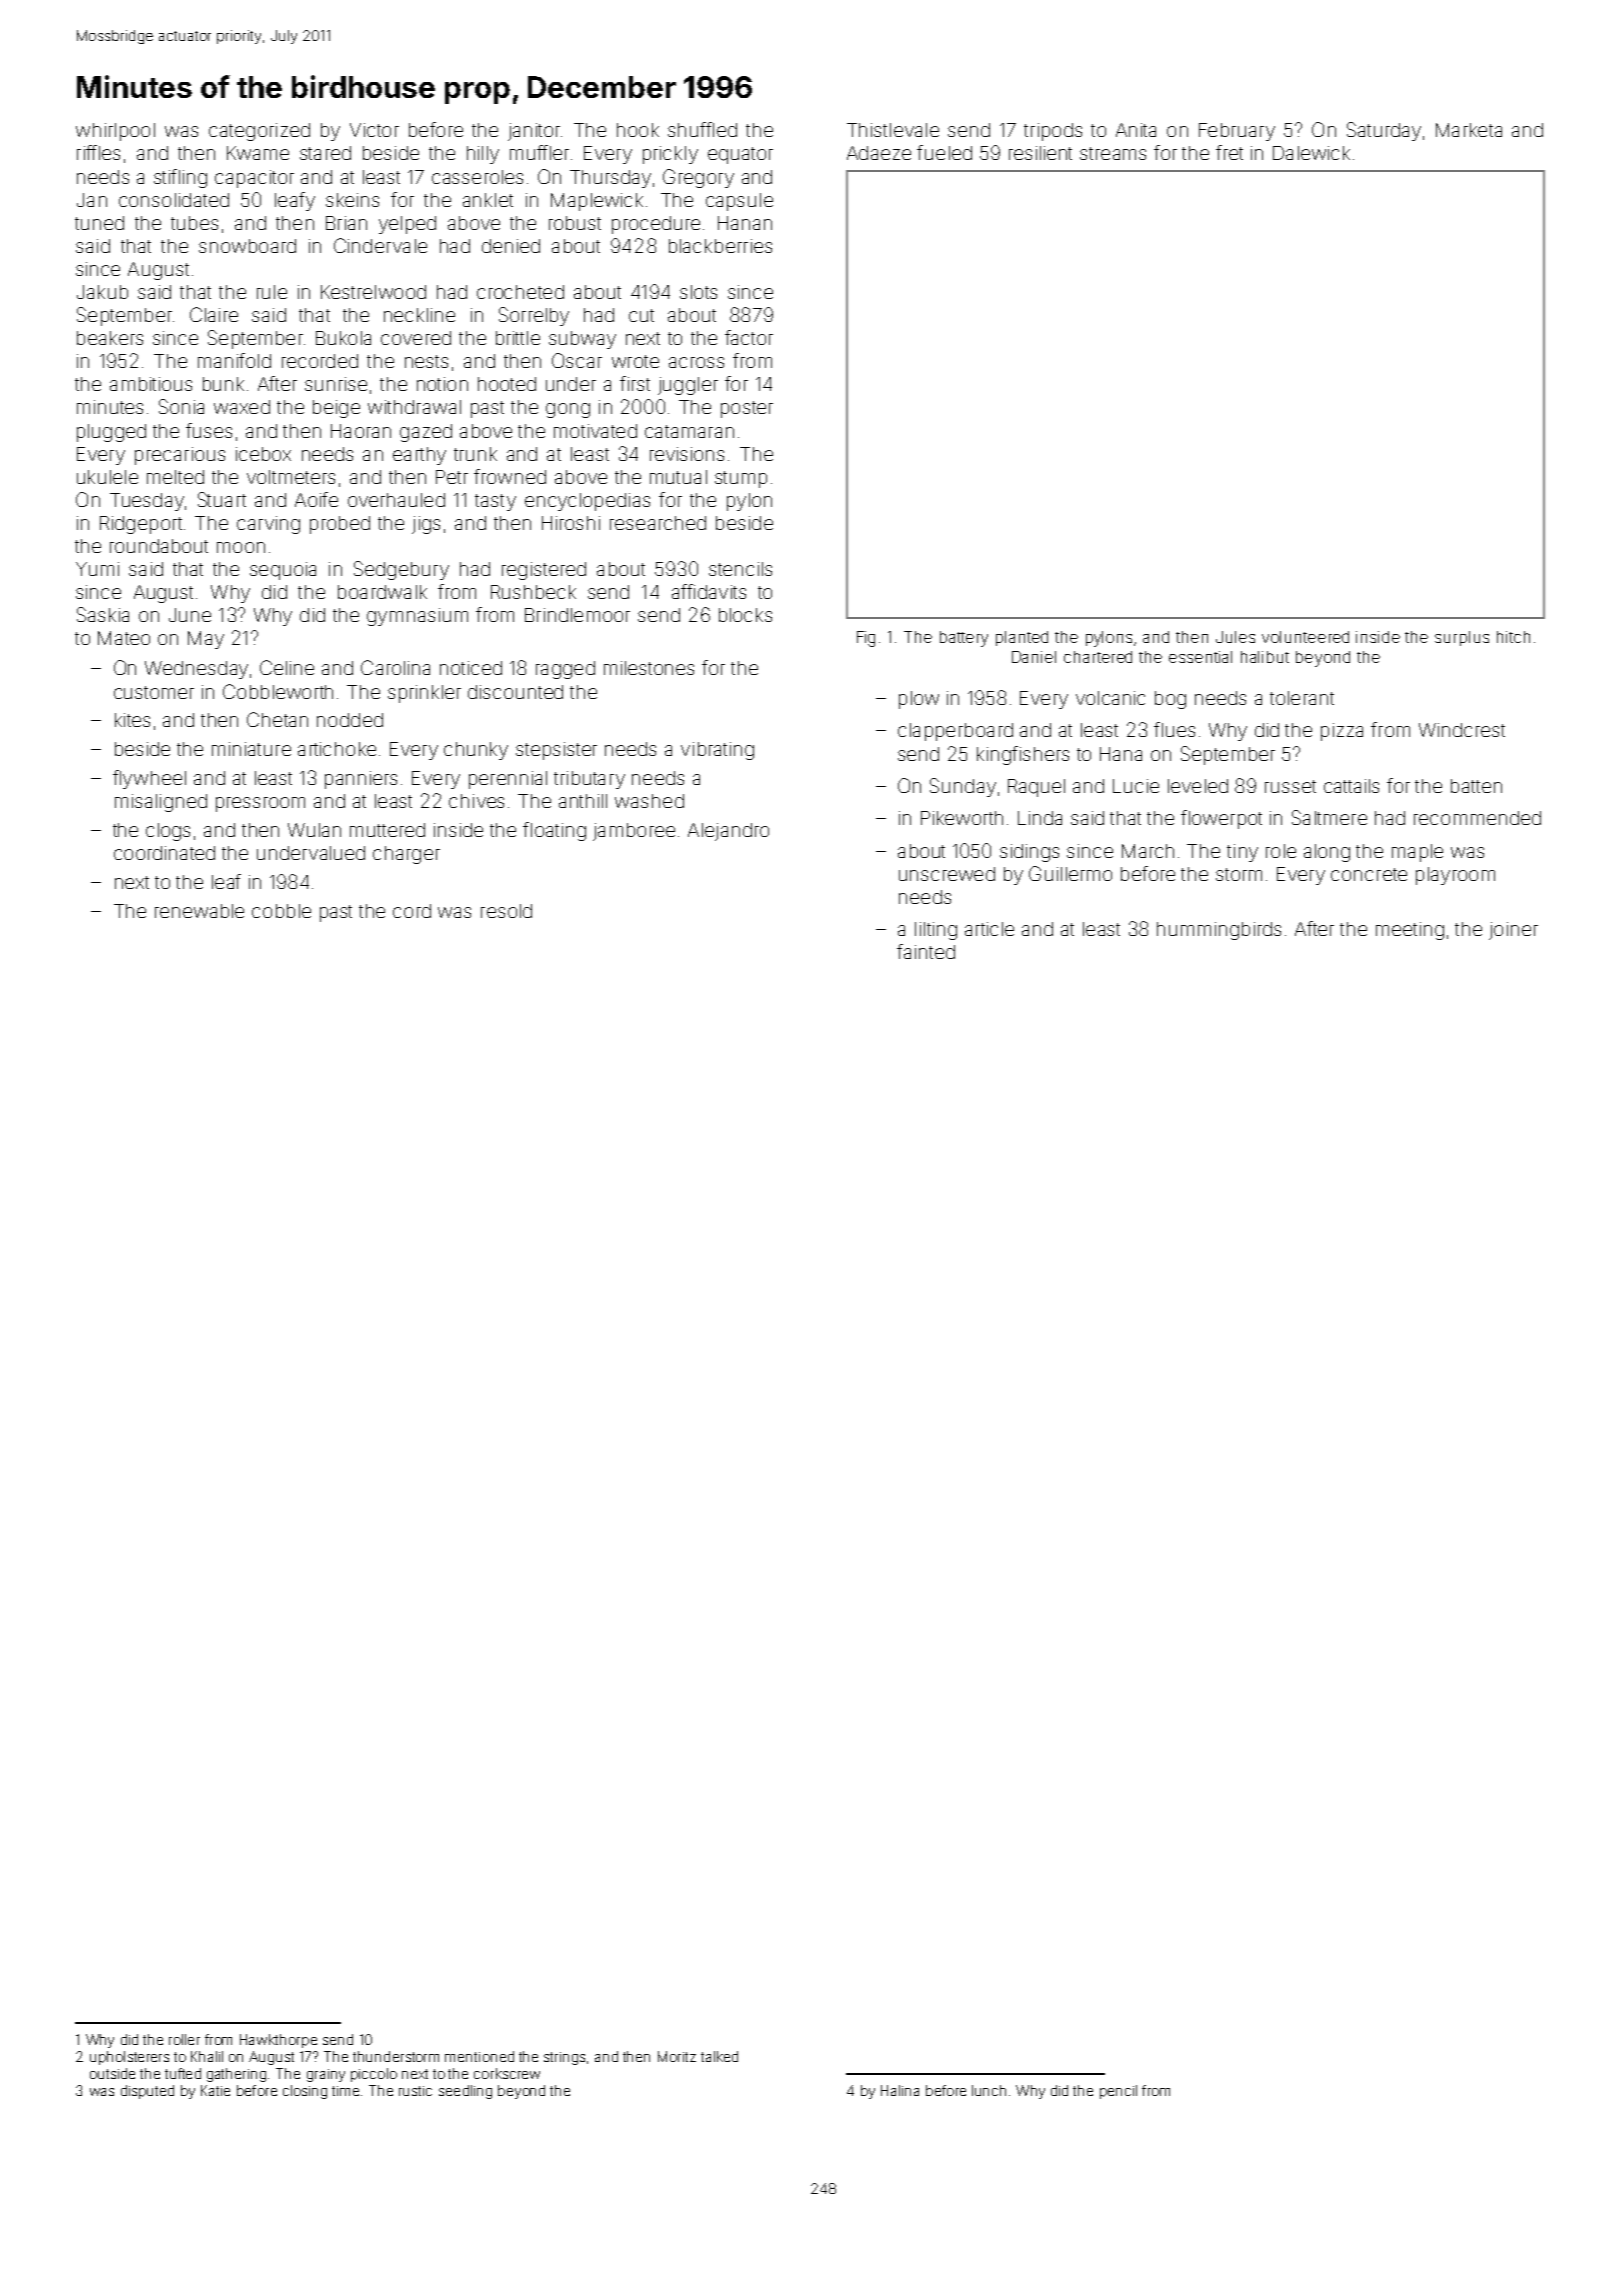  Describe the element at coordinates (1469, 130) in the screenshot. I see `Marketa` at that location.
